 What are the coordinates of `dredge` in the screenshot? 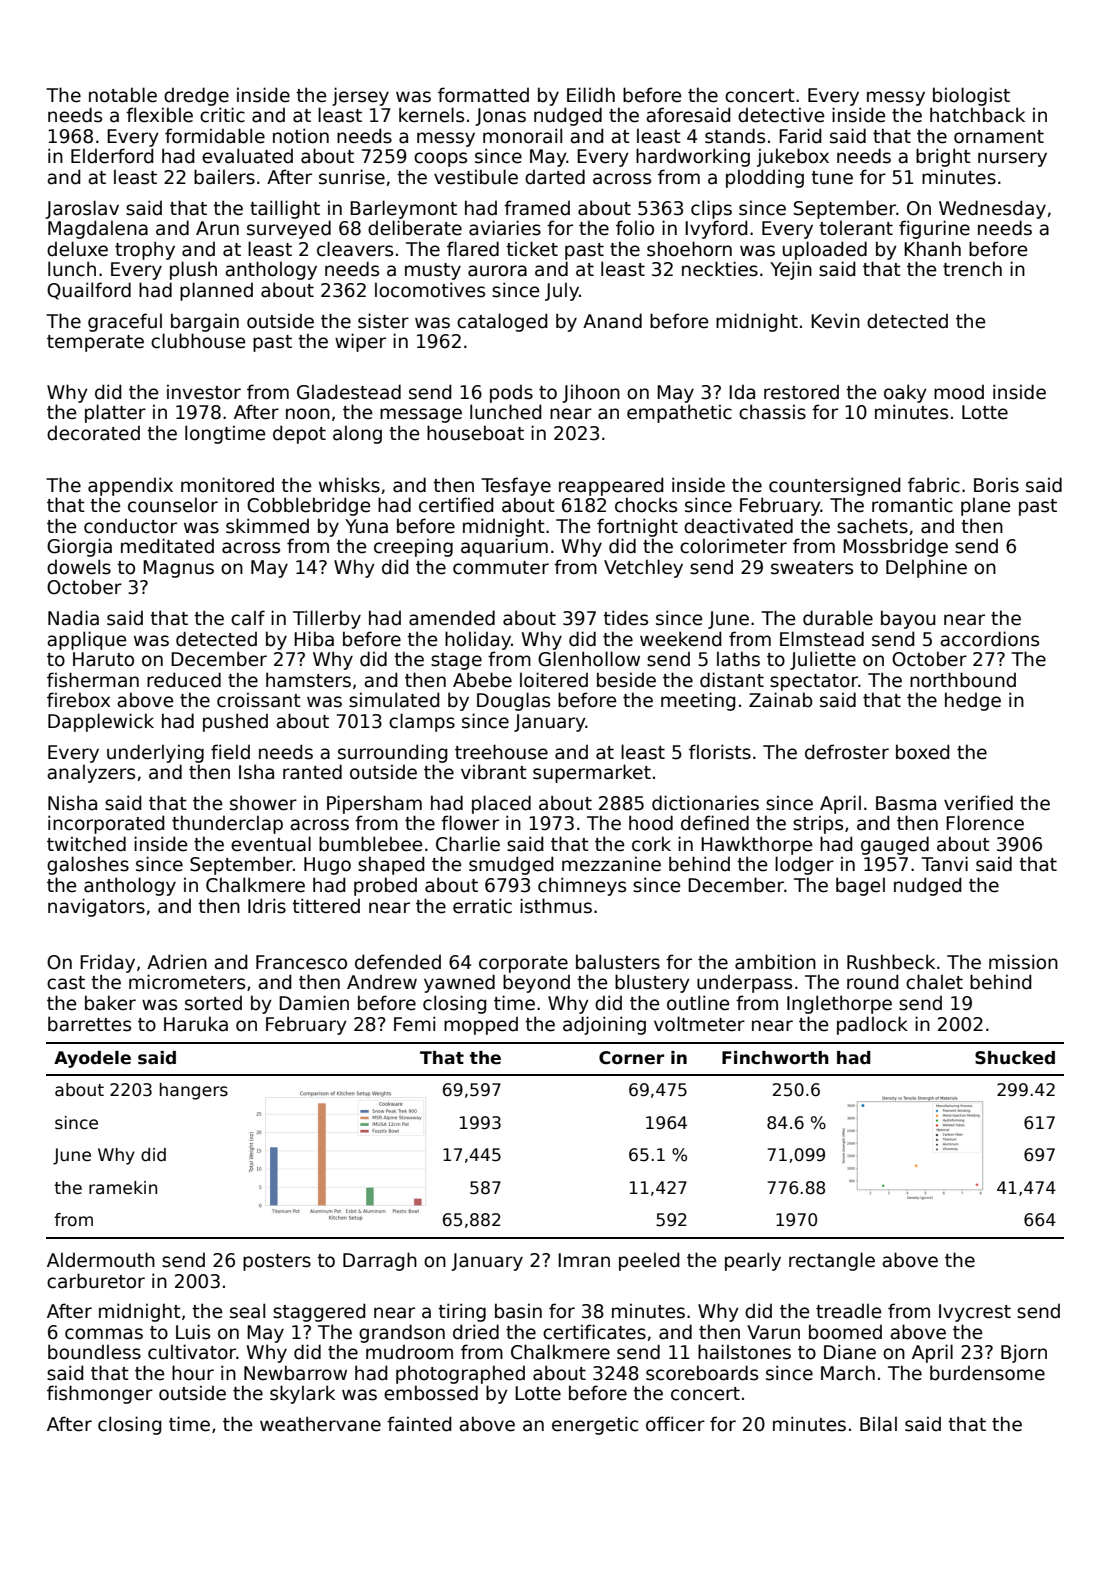 It's located at (196, 96).
